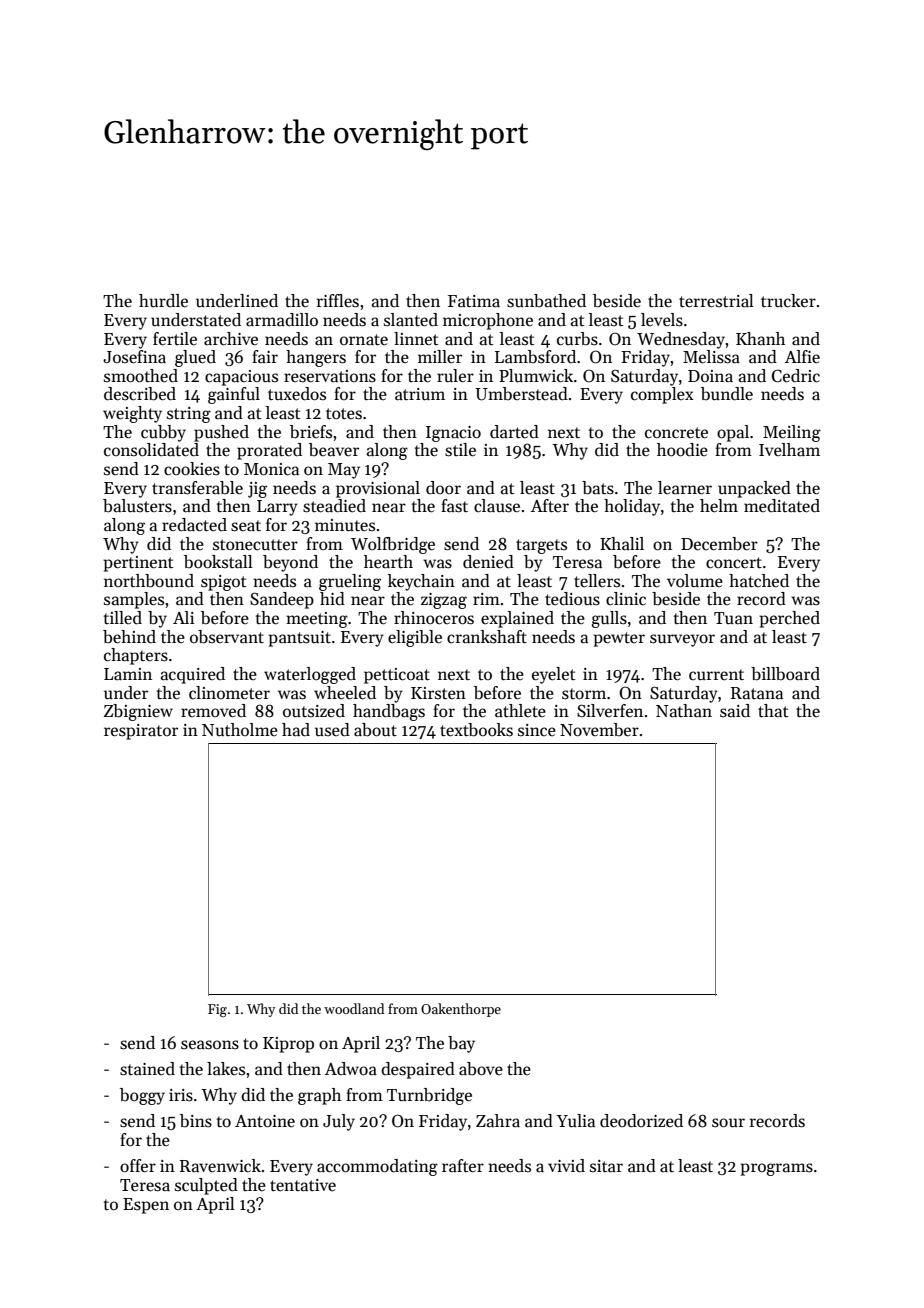  I want to click on terrestrial, so click(716, 301).
